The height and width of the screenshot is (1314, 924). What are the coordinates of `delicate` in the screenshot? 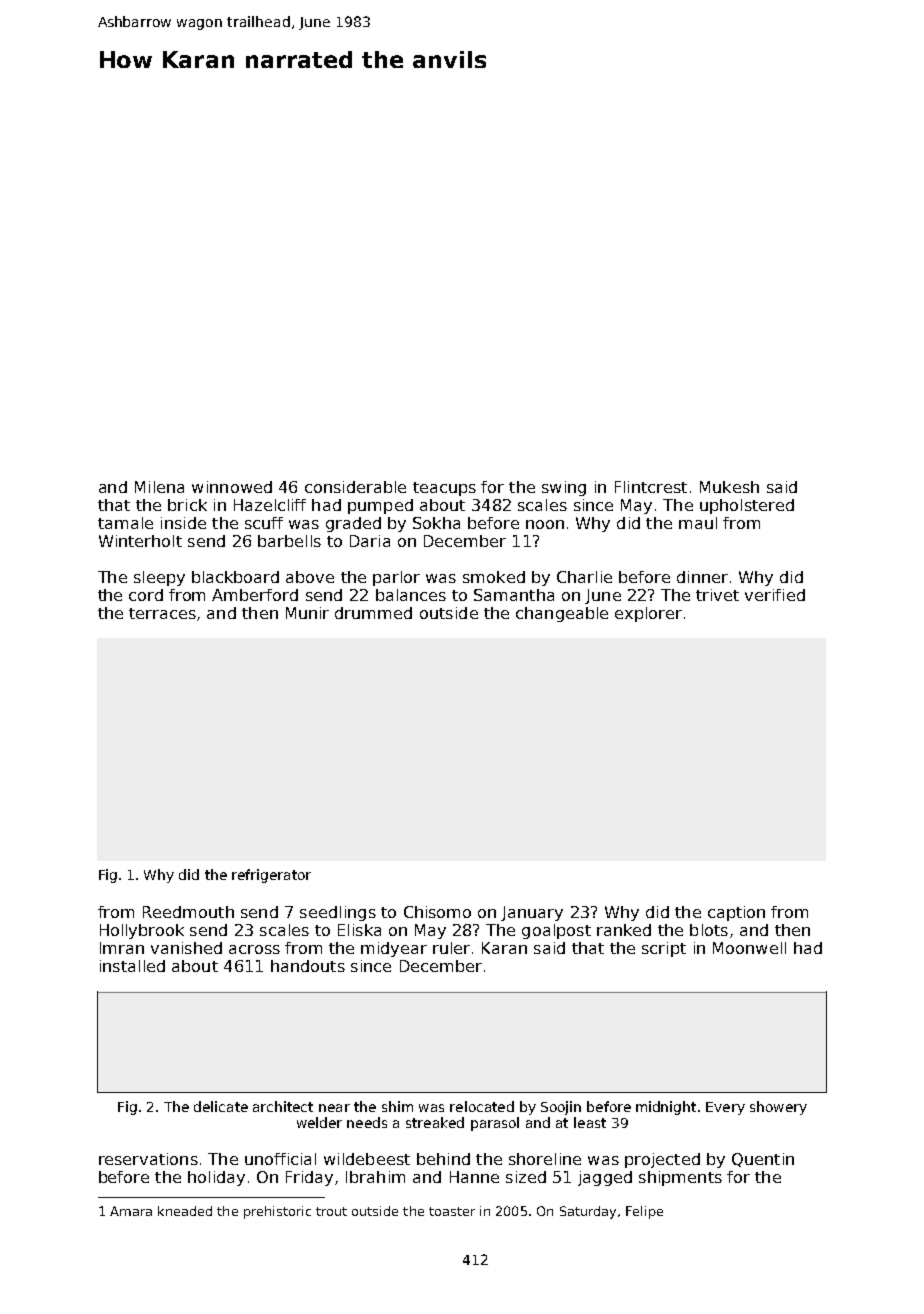 It's located at (221, 1106).
